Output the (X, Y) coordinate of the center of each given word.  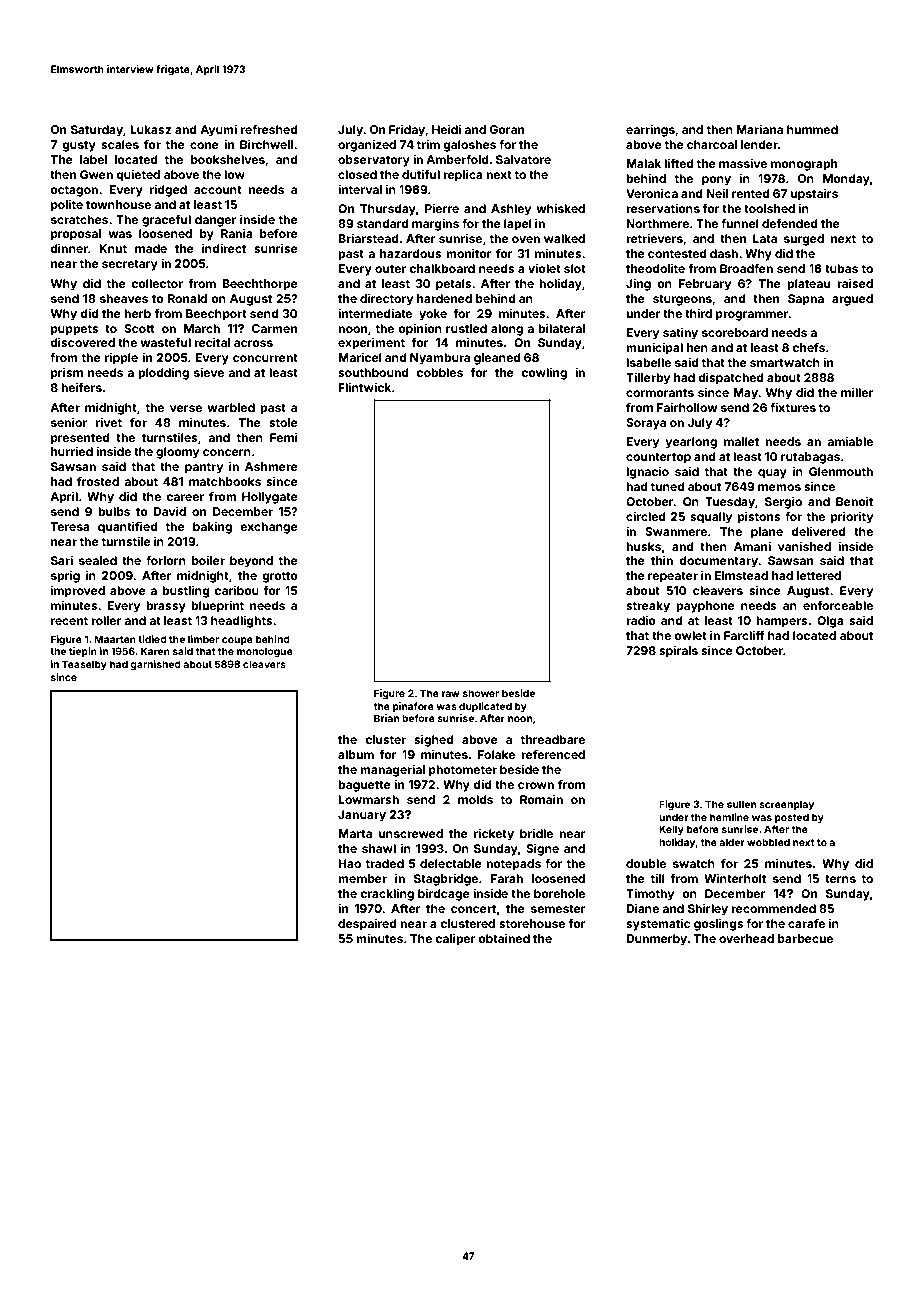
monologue (265, 652)
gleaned (497, 359)
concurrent (265, 358)
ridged (168, 191)
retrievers (654, 238)
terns (840, 879)
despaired (367, 925)
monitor (469, 253)
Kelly (671, 830)
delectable (451, 863)
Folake (496, 754)
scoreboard (735, 332)
